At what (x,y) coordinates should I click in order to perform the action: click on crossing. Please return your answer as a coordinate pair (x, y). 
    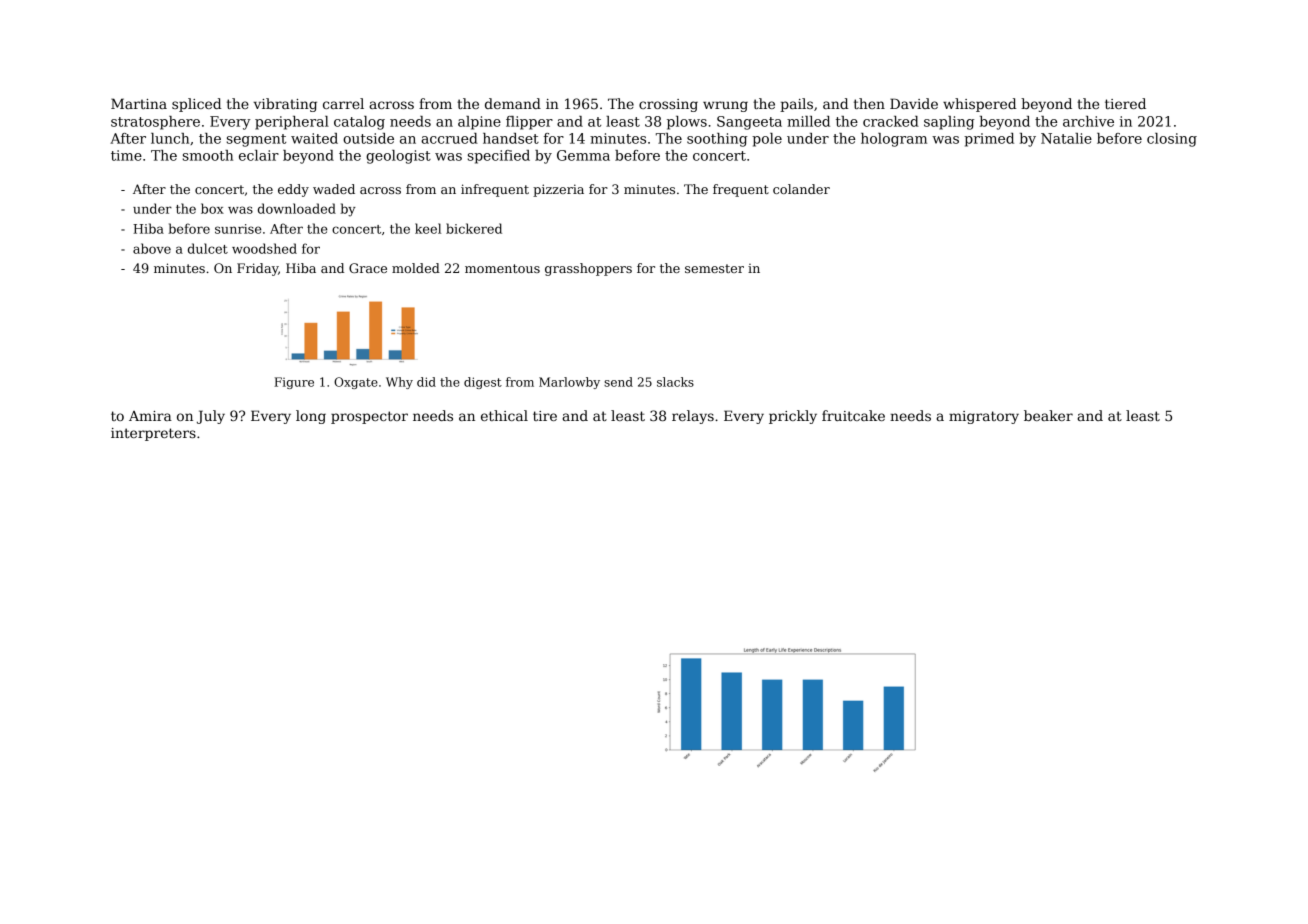
    Looking at the image, I should click on (668, 105).
